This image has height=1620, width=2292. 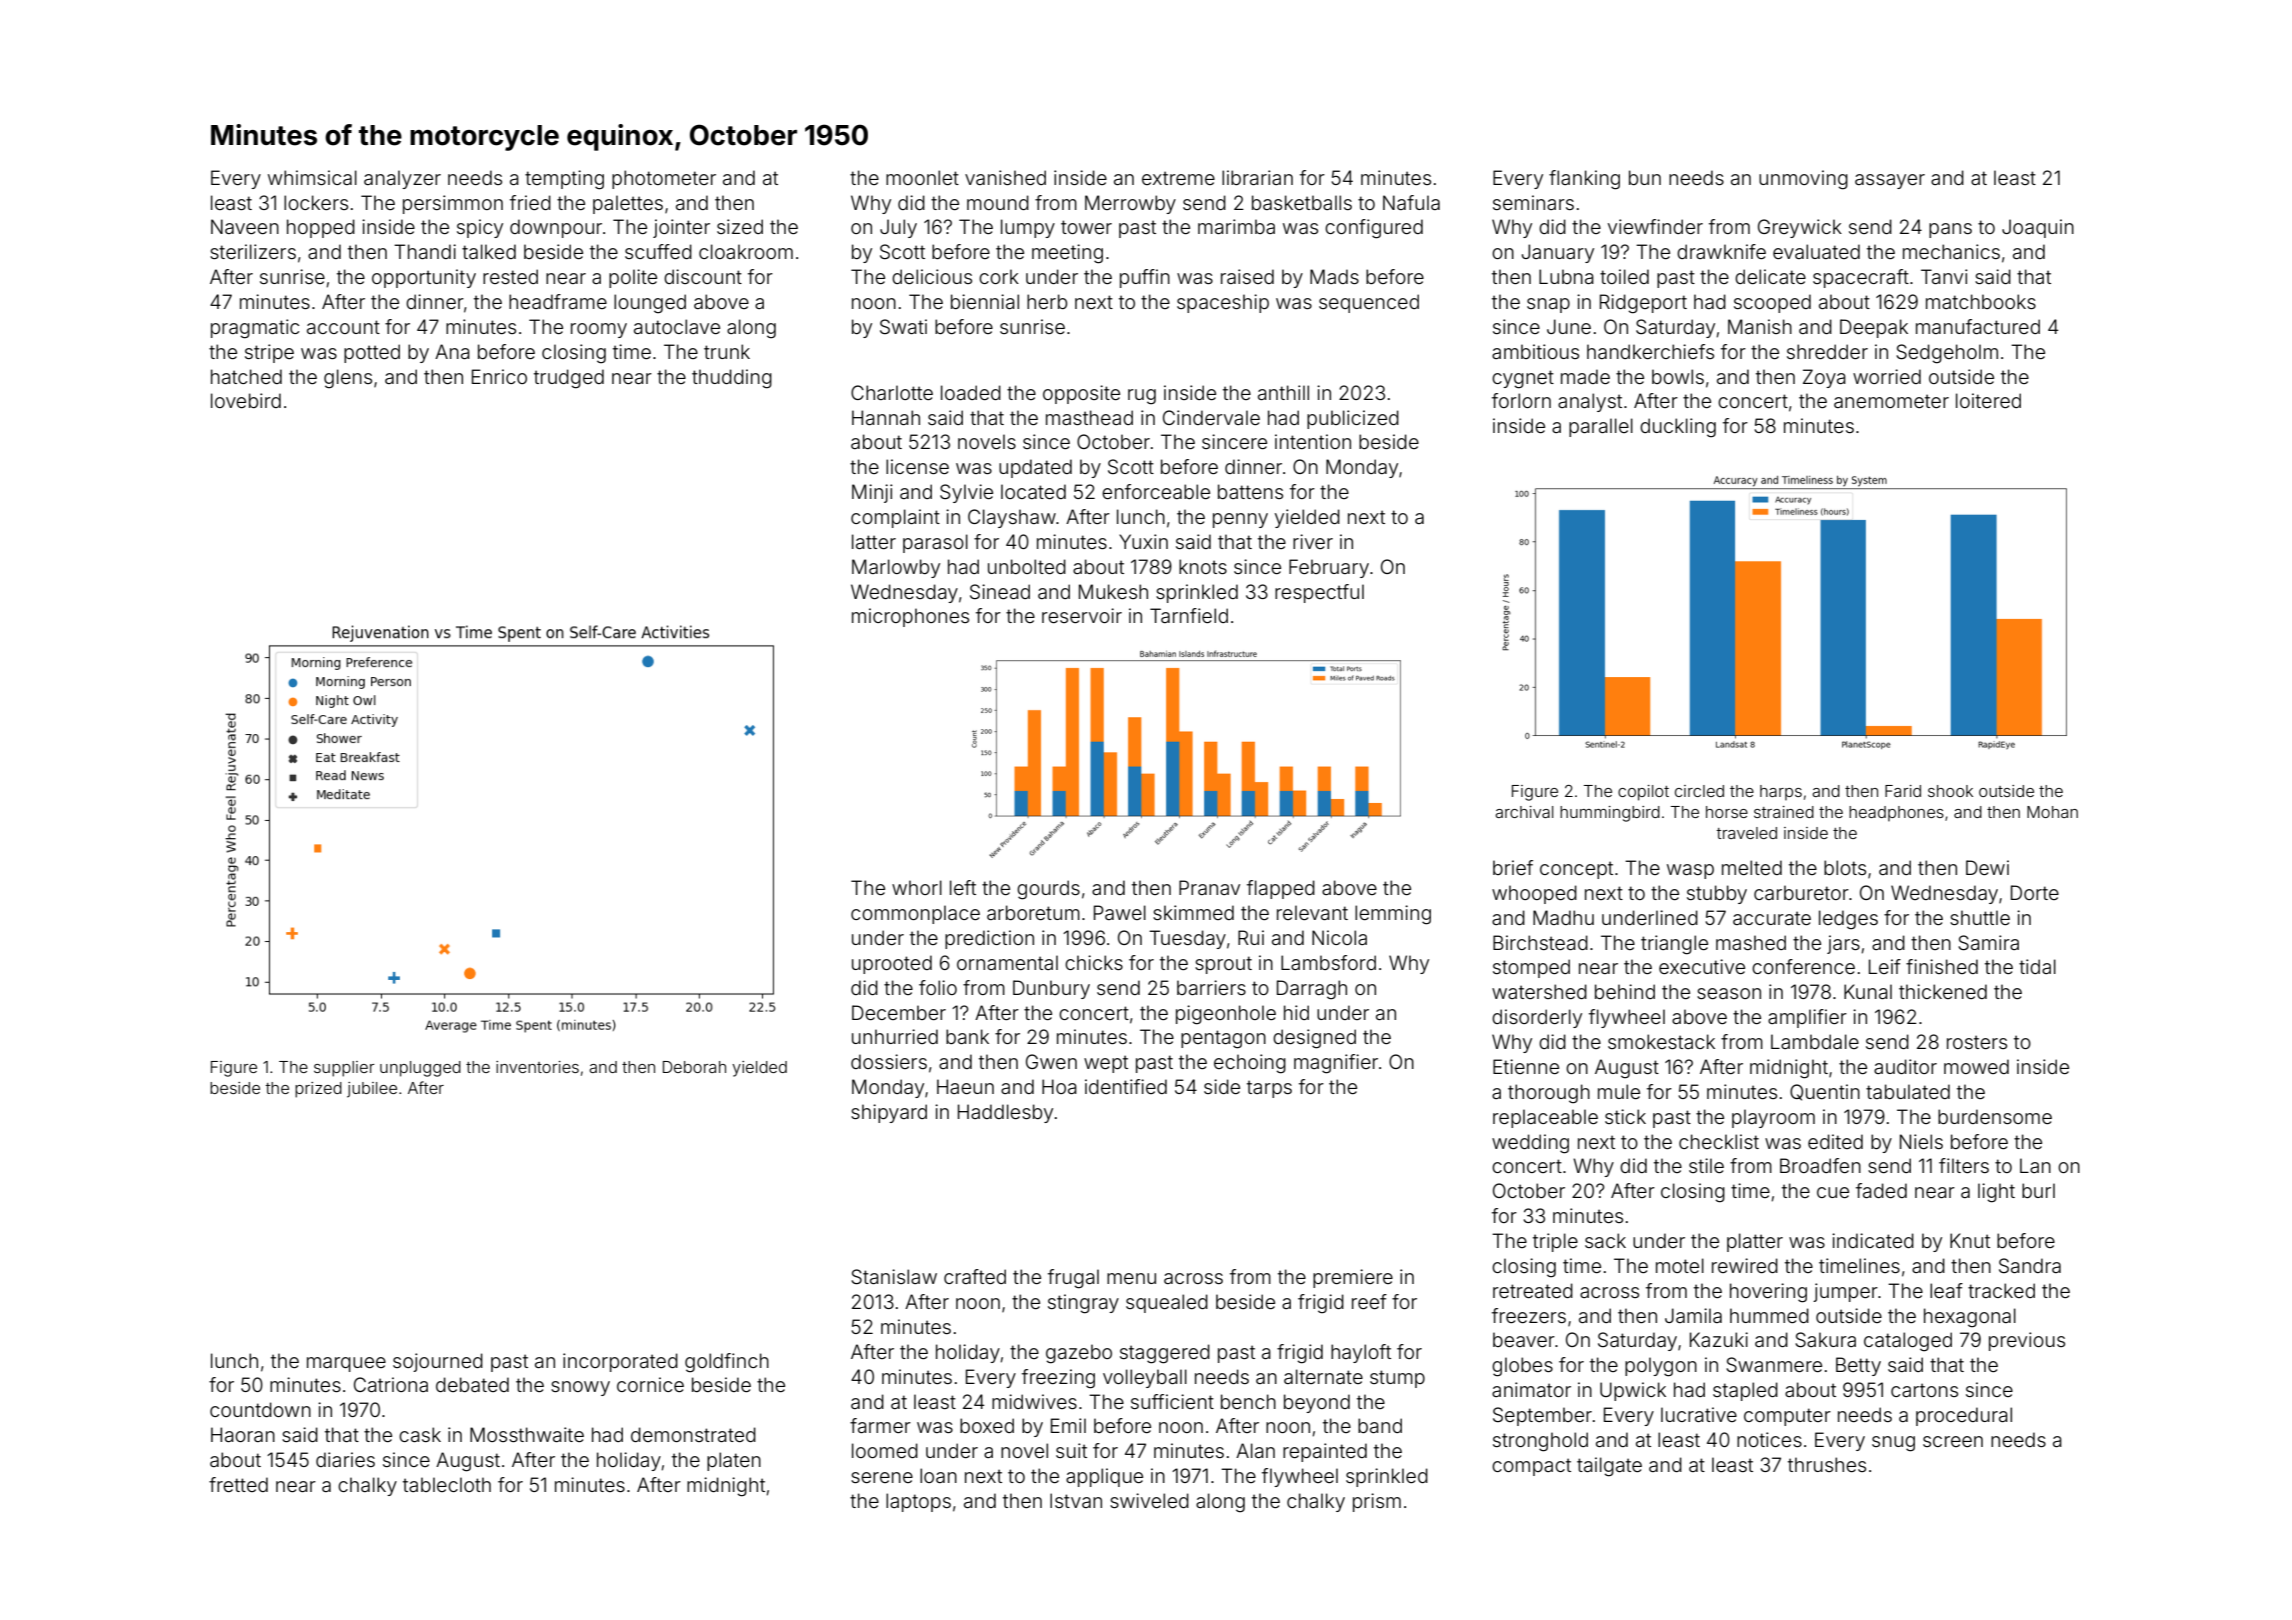 I want to click on gourds, so click(x=1048, y=890).
